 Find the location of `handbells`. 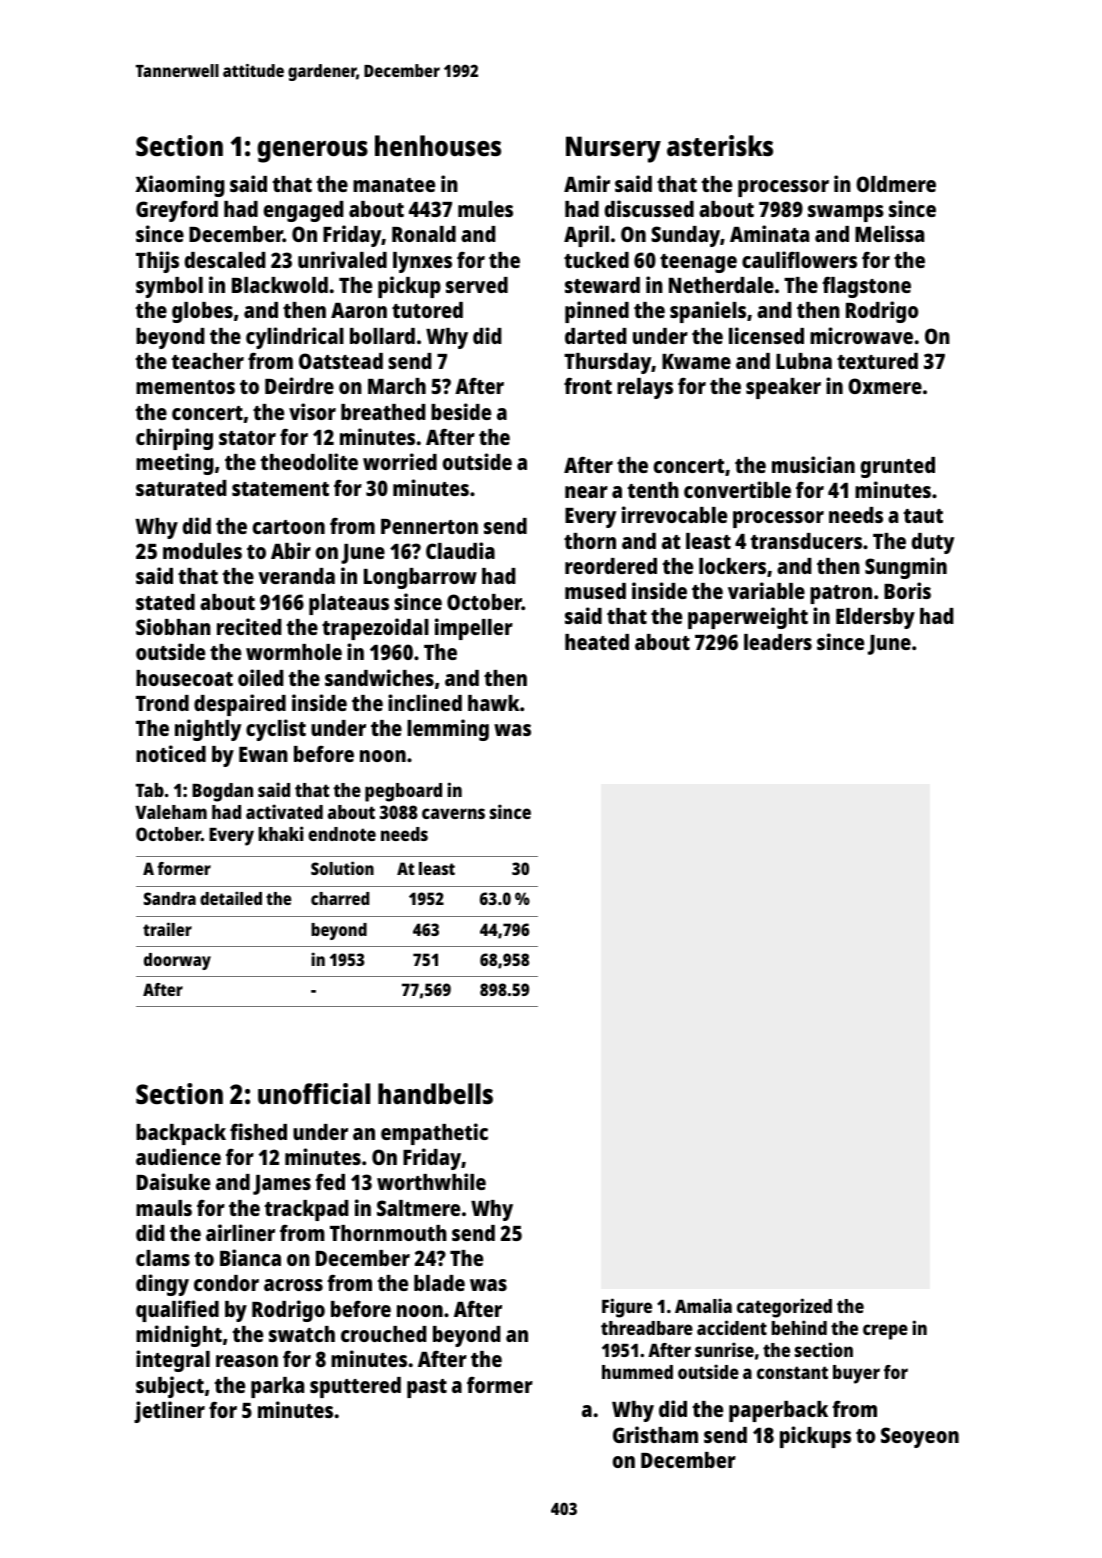

handbells is located at coordinates (435, 1094).
